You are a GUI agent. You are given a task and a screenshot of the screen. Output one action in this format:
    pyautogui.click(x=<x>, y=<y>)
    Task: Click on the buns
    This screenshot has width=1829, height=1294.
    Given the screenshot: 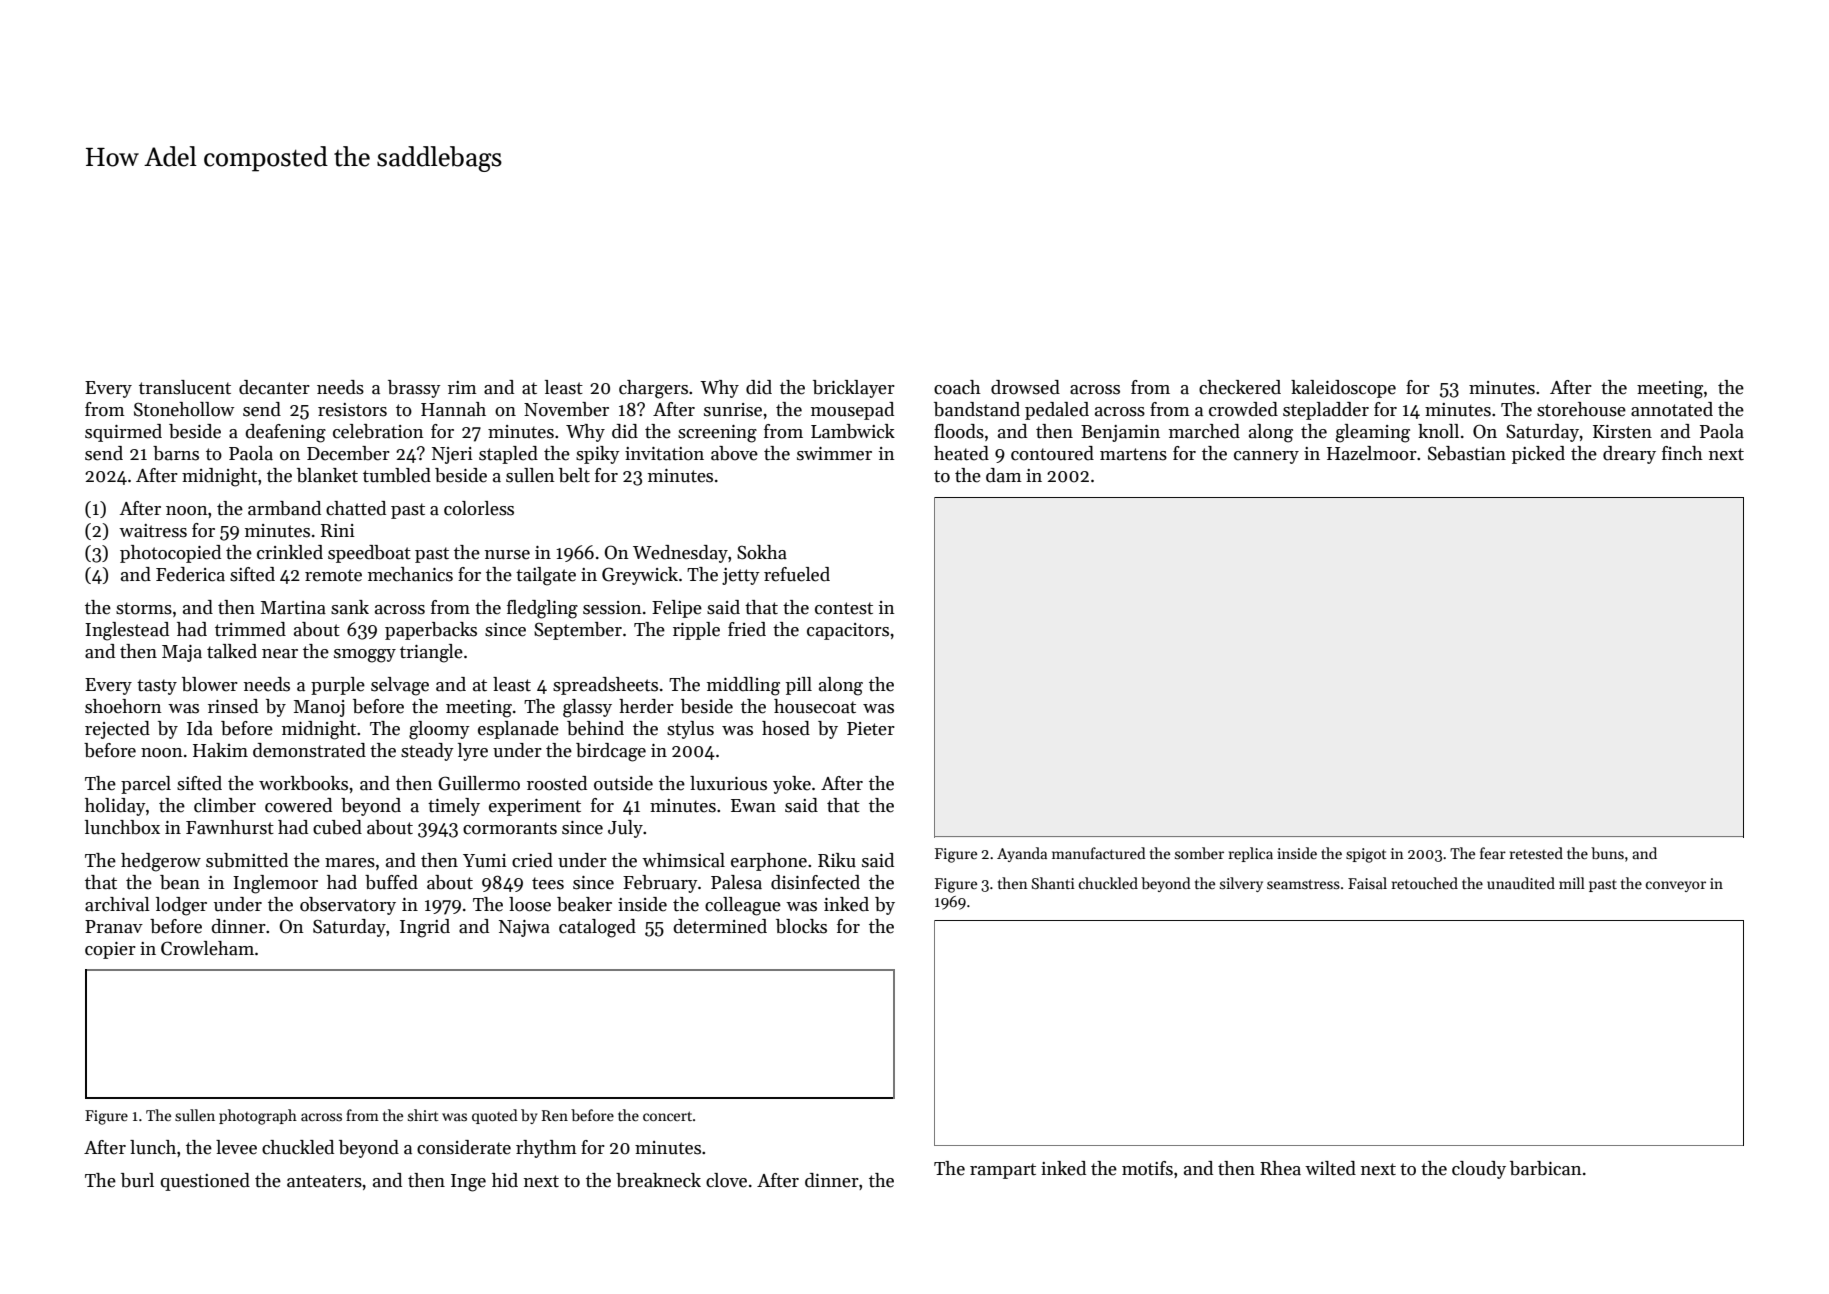 What is the action you would take?
    pyautogui.click(x=1607, y=853)
